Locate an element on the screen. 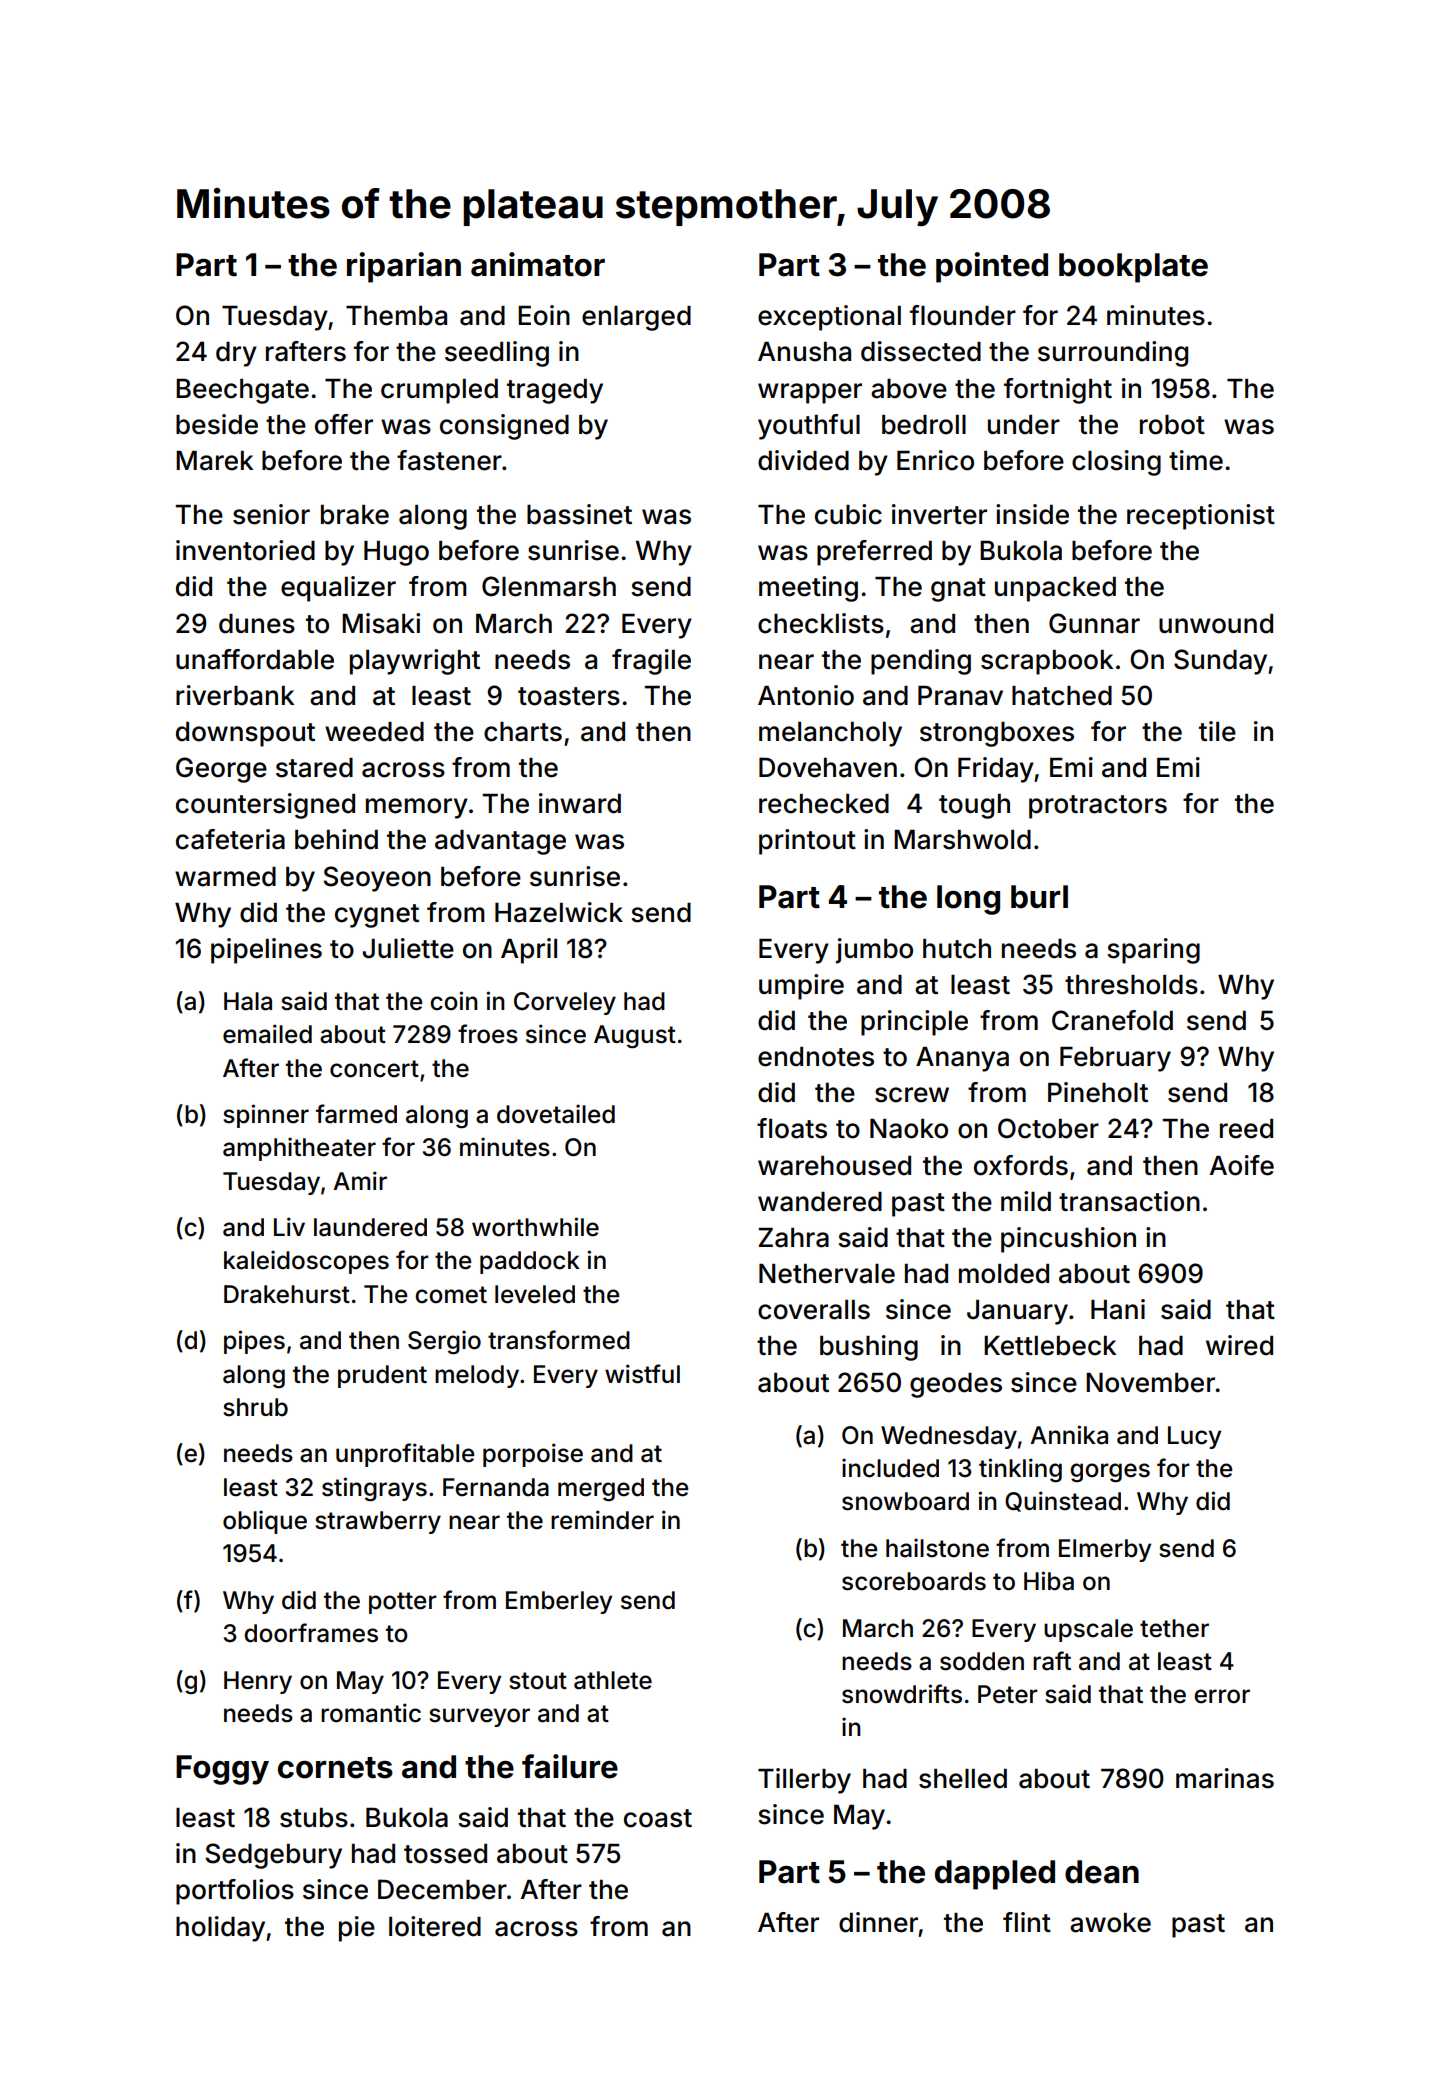 This screenshot has width=1450, height=2100. pipes is located at coordinates (254, 1342).
